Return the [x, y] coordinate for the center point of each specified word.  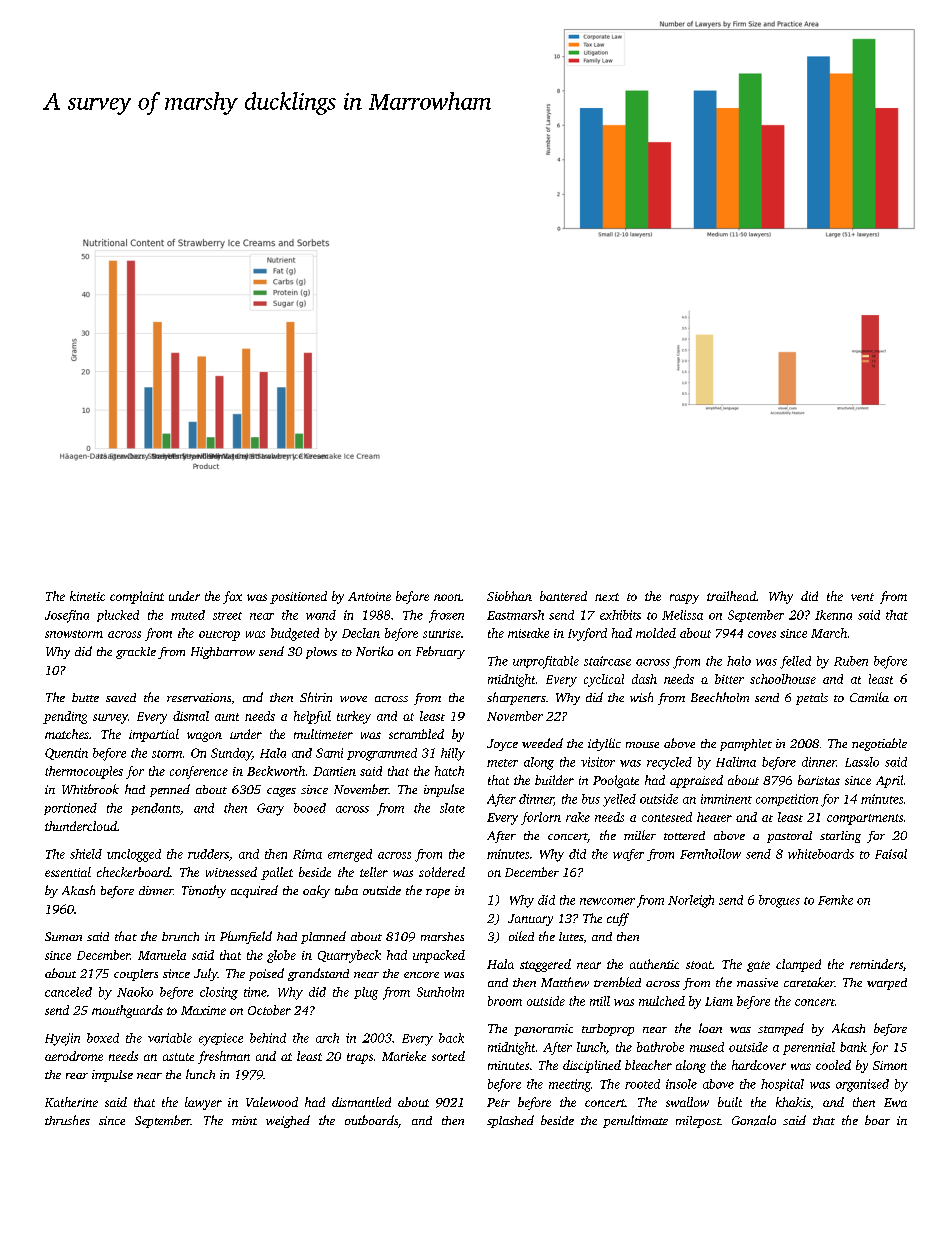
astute [178, 1057]
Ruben [851, 661]
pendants [155, 809]
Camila [869, 697]
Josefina [67, 616]
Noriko [374, 651]
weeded [542, 743]
